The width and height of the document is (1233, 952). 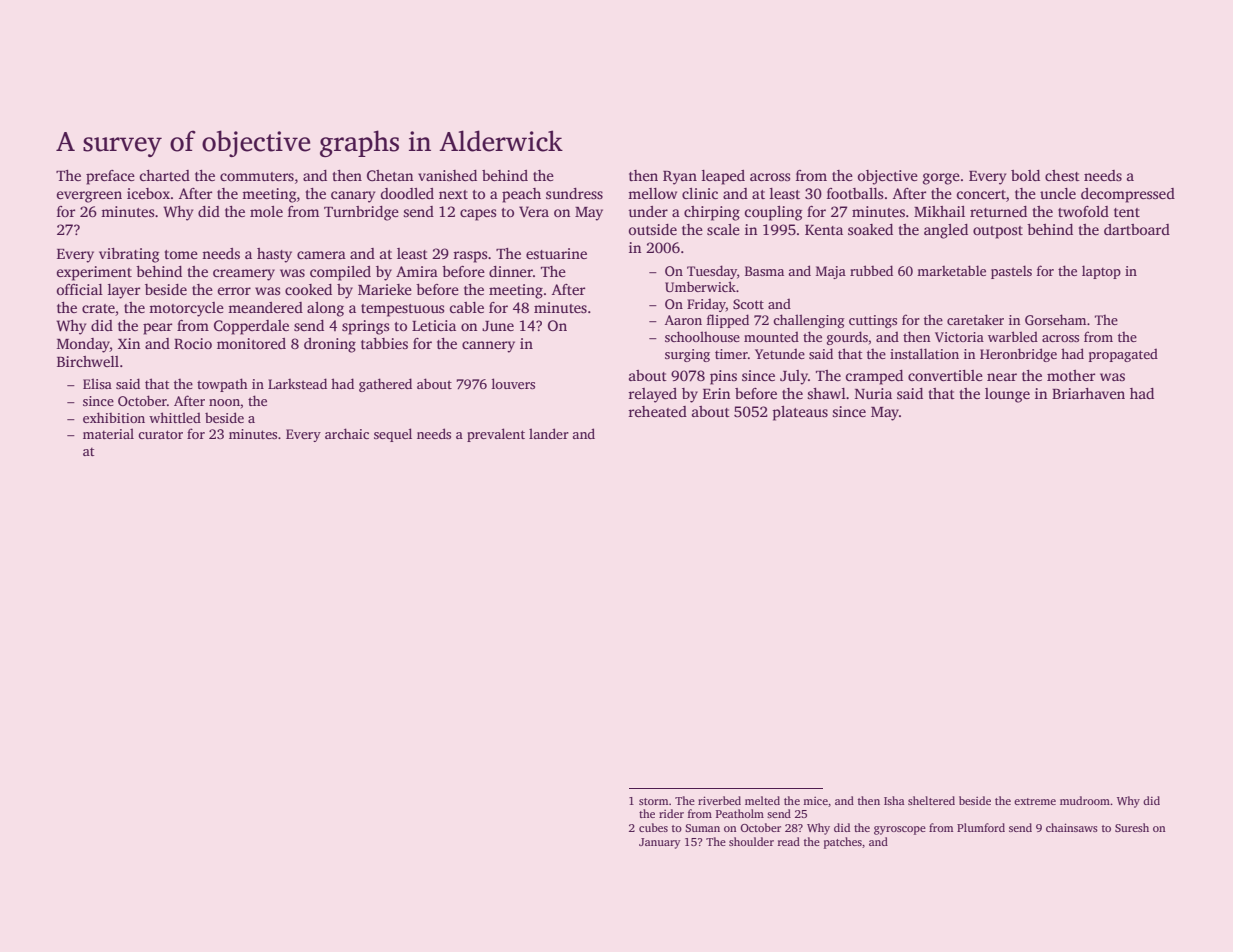 I want to click on chainsaws, so click(x=1072, y=827).
